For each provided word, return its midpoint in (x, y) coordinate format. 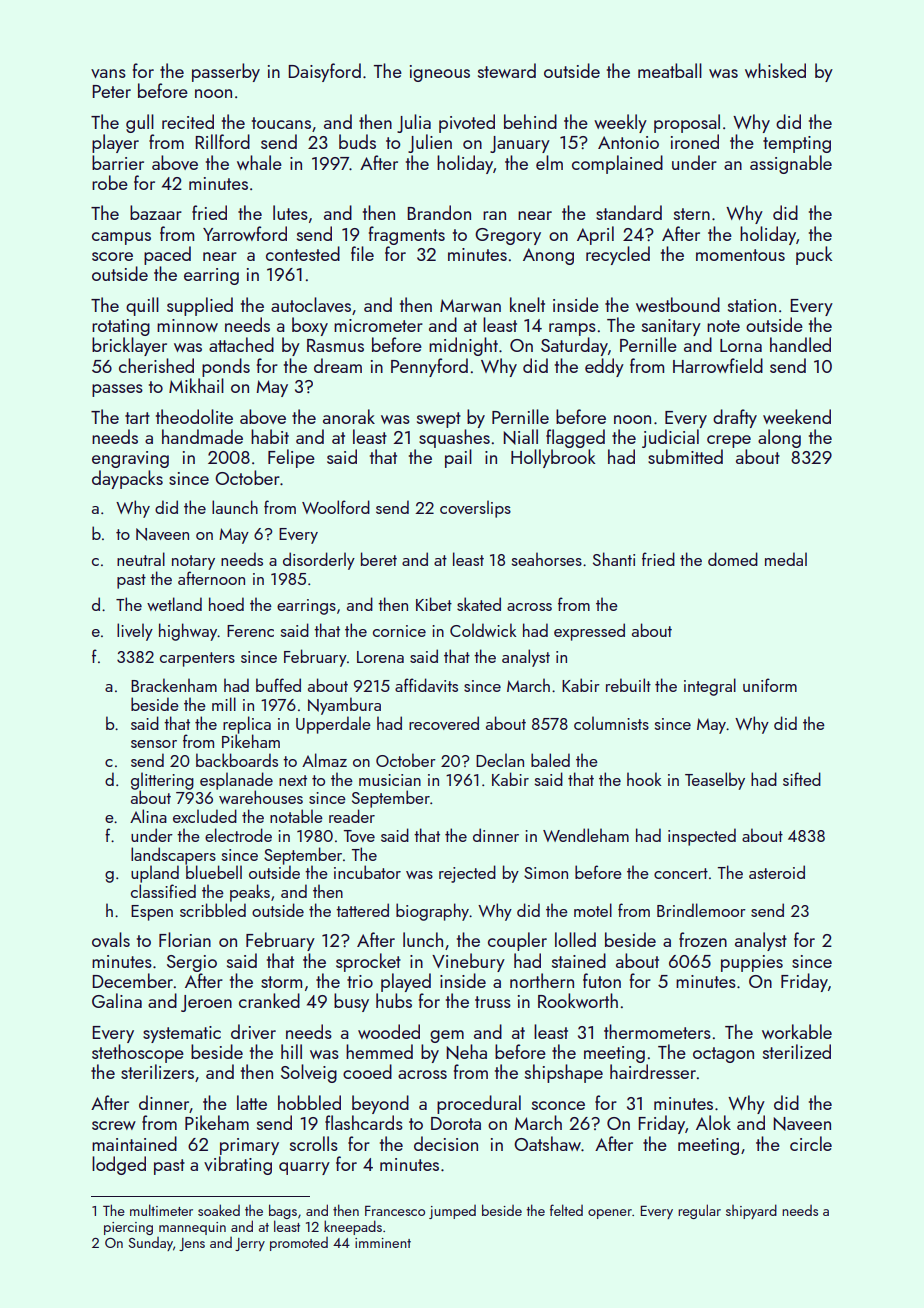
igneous (440, 73)
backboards (237, 760)
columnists (611, 723)
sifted (802, 779)
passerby (226, 72)
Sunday (150, 1244)
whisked (775, 70)
